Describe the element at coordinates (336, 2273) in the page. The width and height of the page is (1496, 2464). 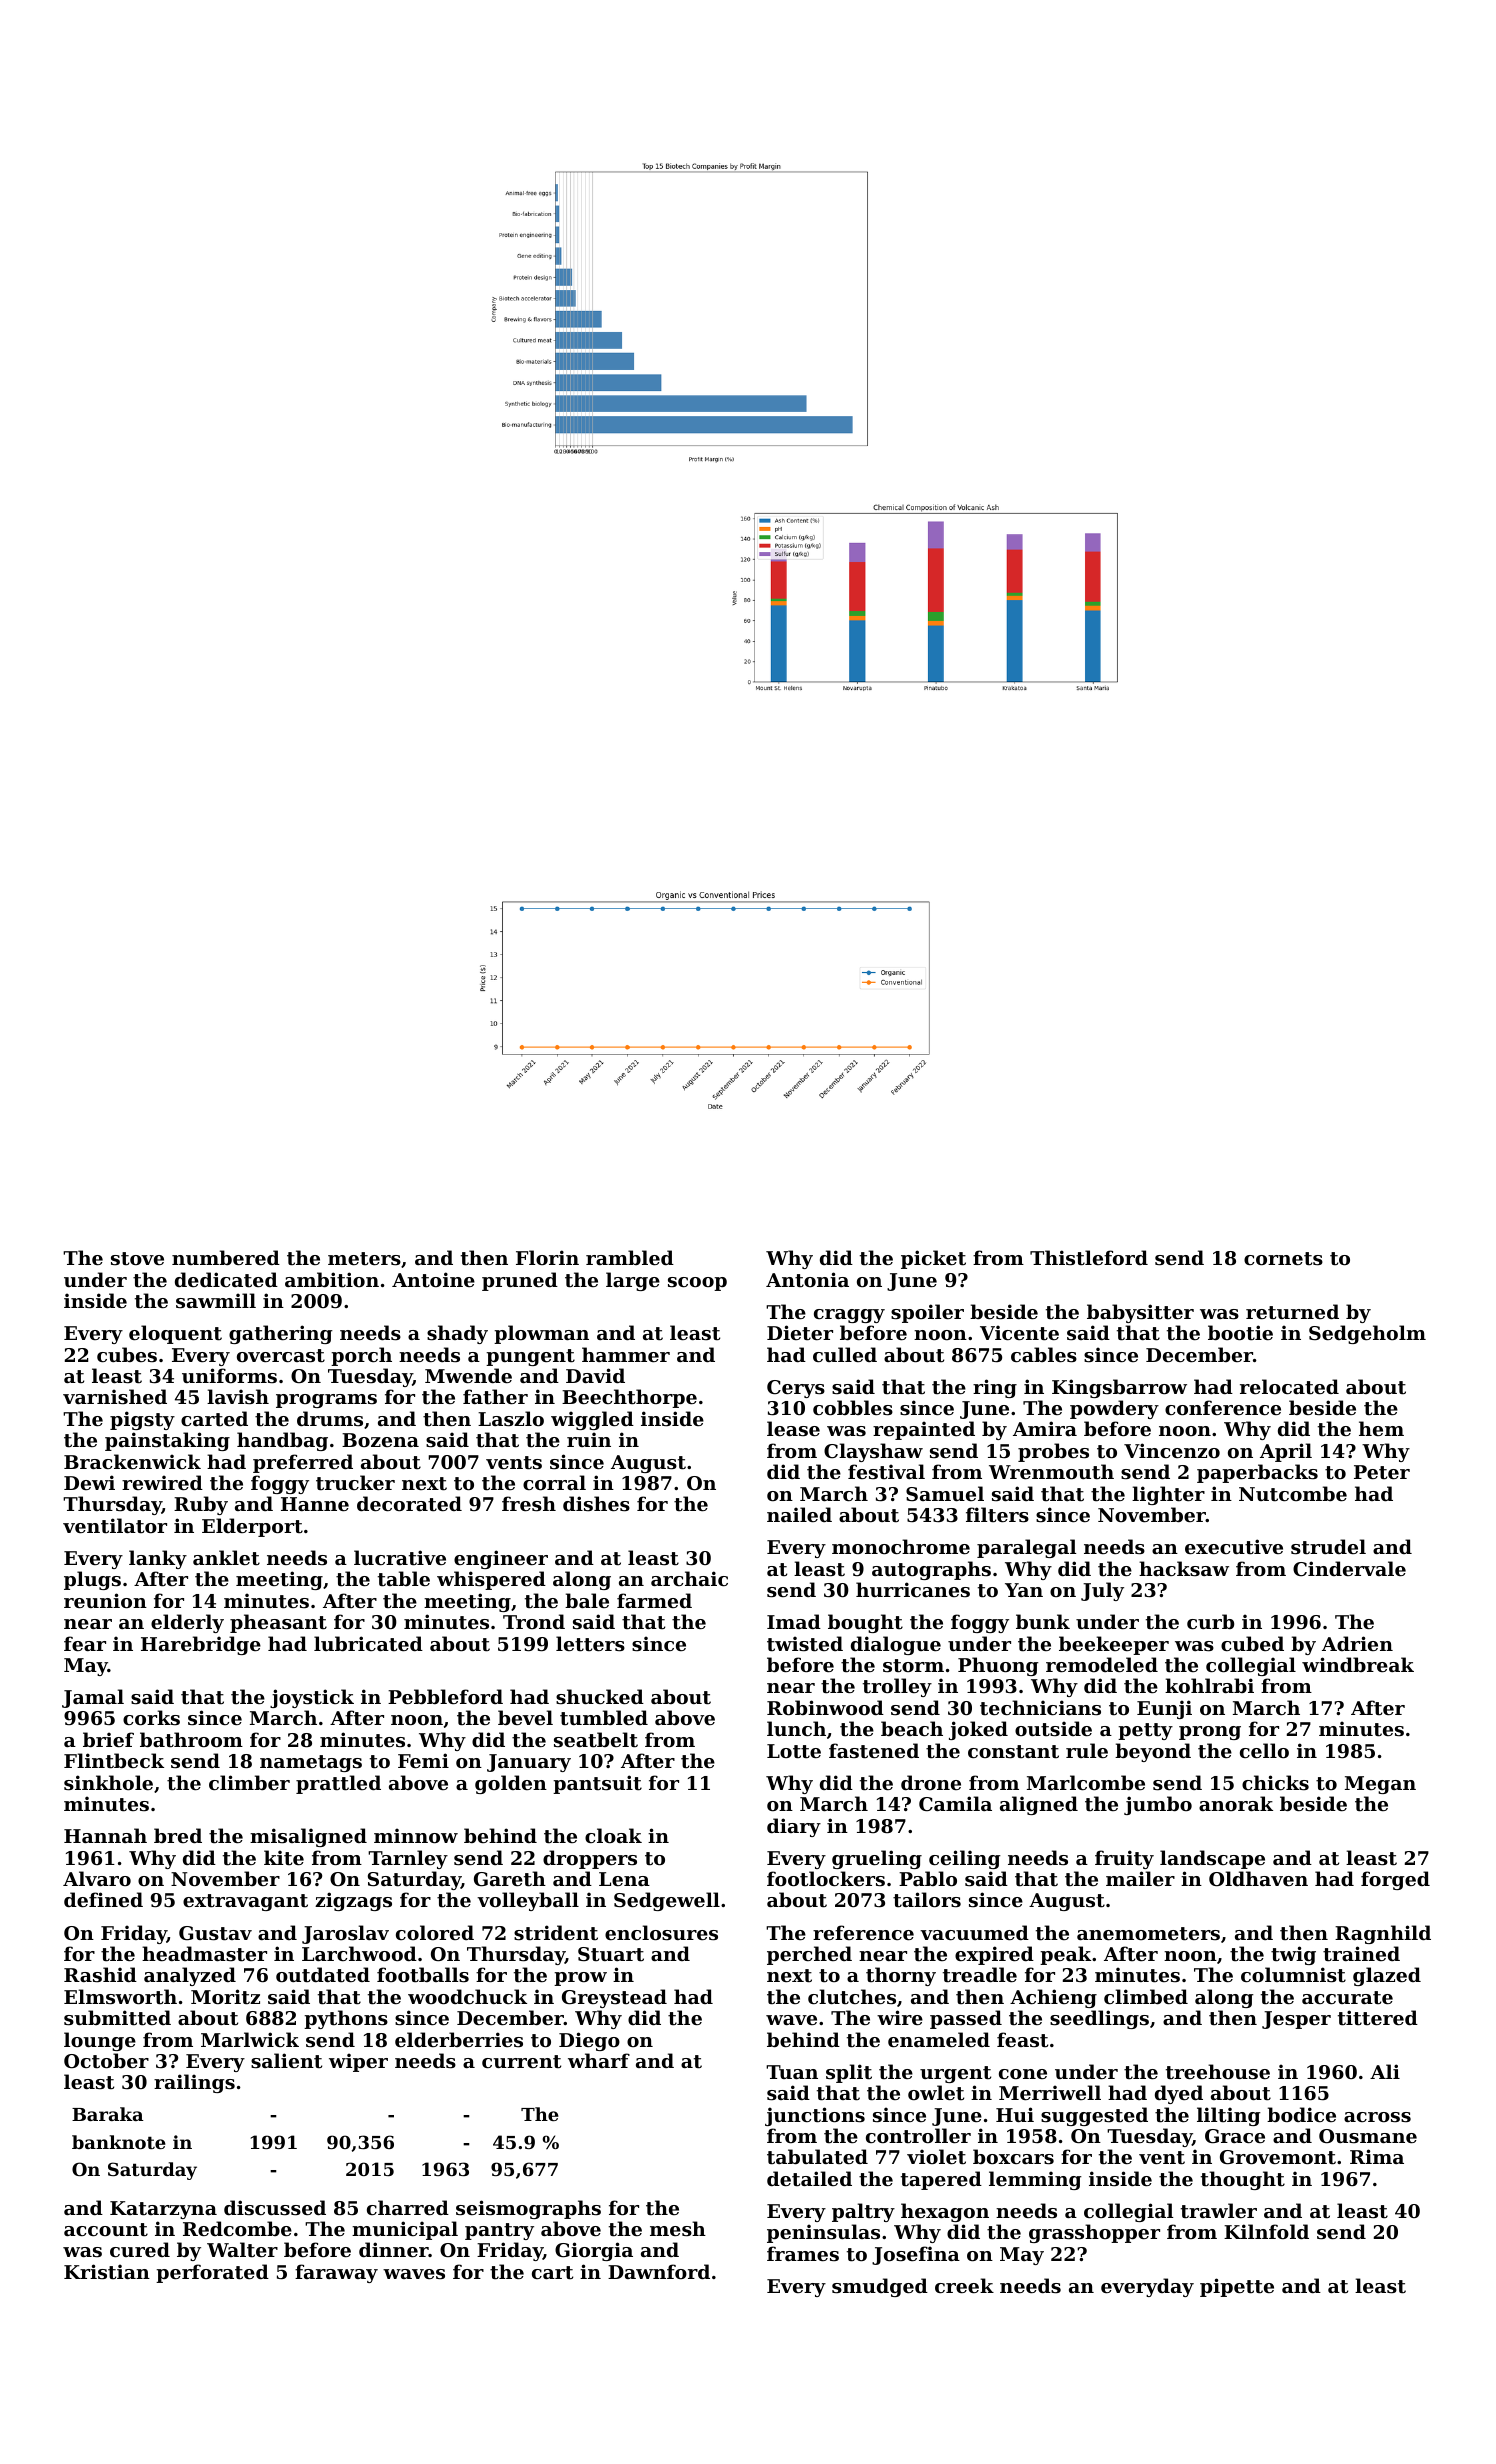
I see `faraway` at that location.
